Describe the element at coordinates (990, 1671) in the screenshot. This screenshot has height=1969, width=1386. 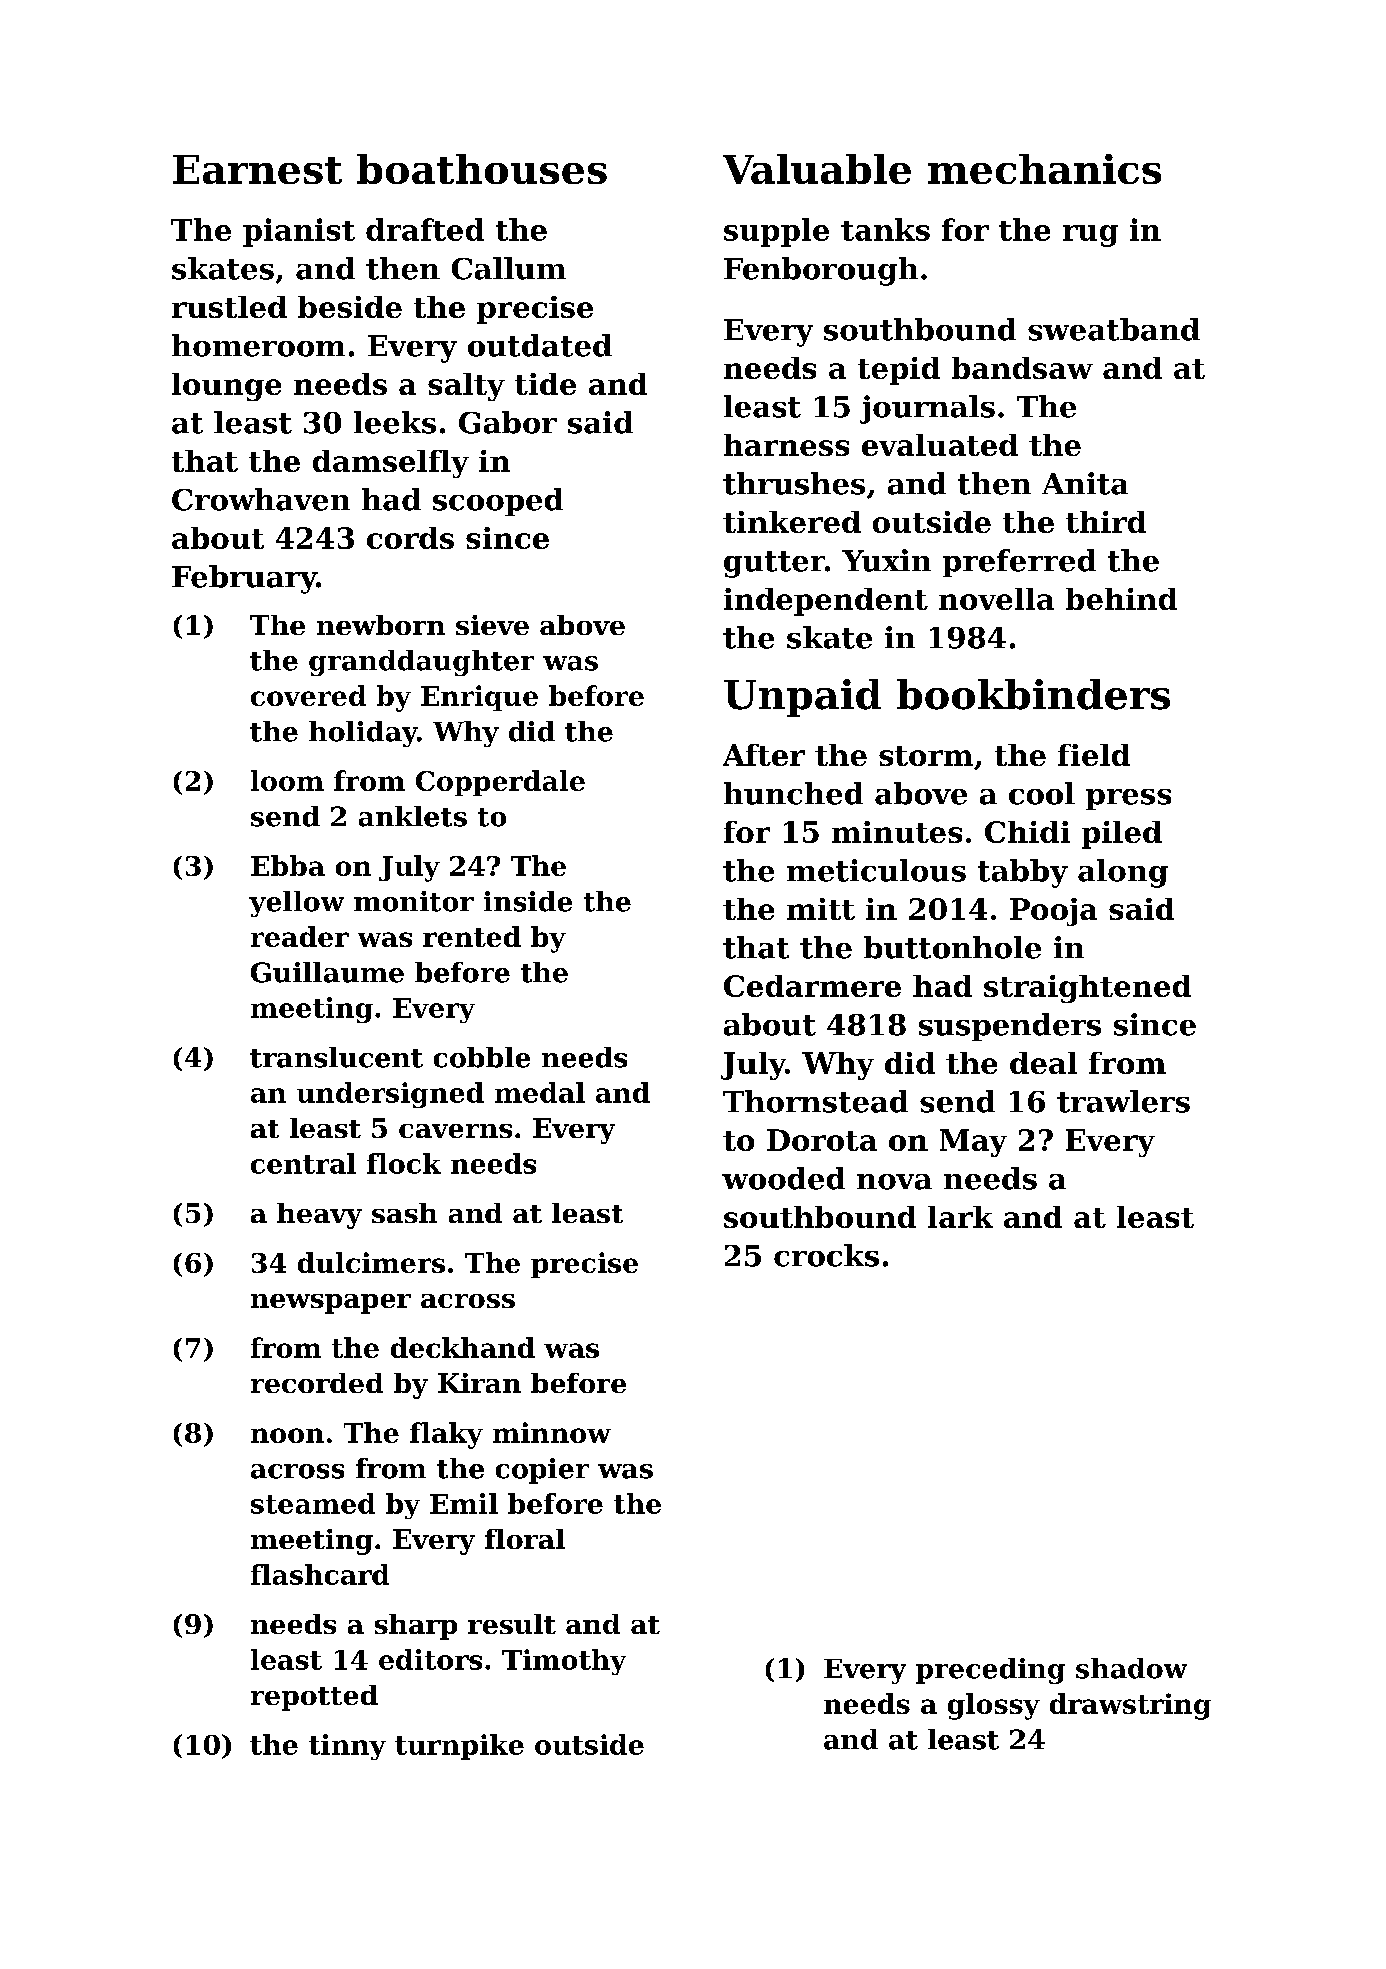
I see `preceding` at that location.
